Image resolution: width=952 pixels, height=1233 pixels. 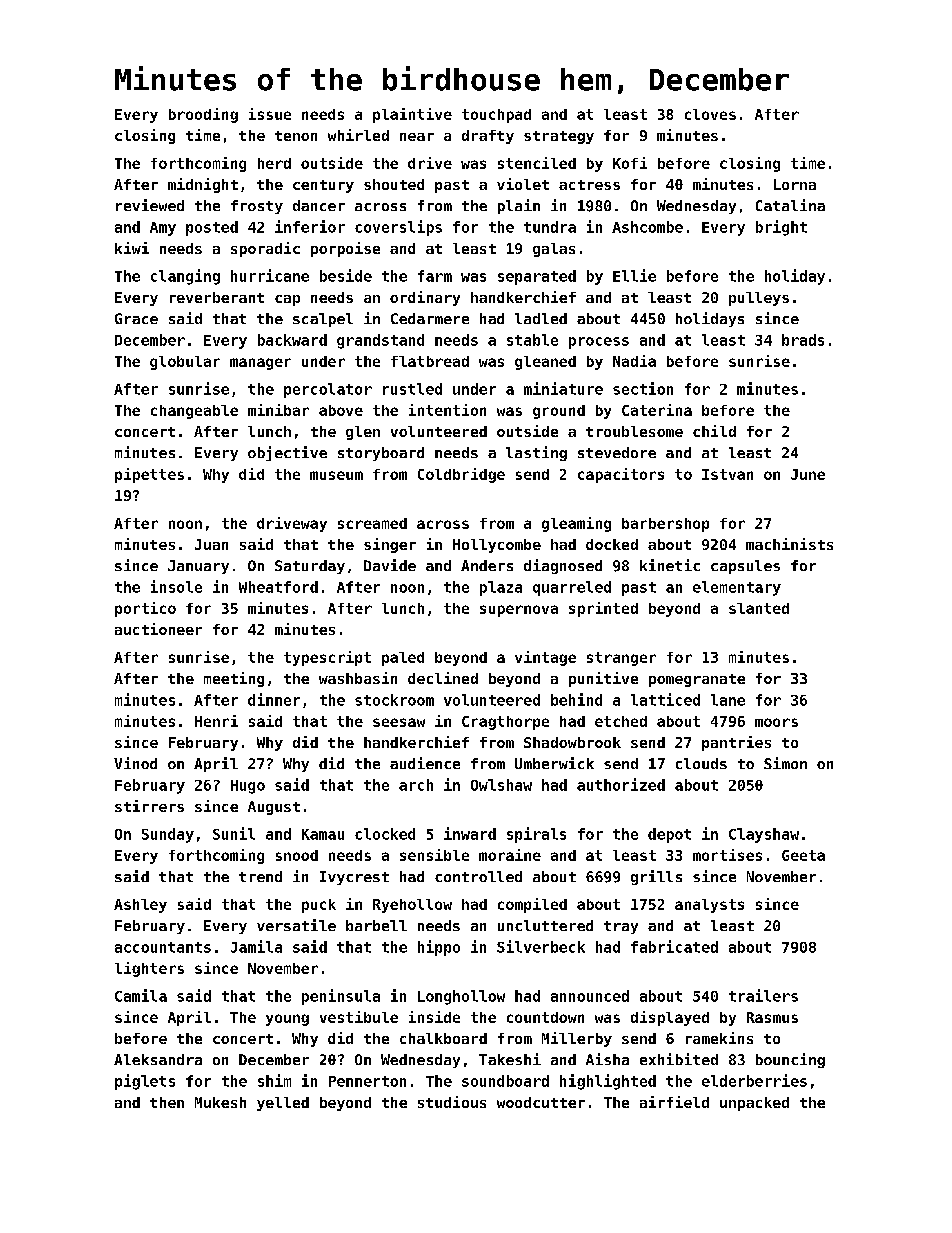 I want to click on washbasin, so click(x=358, y=678).
